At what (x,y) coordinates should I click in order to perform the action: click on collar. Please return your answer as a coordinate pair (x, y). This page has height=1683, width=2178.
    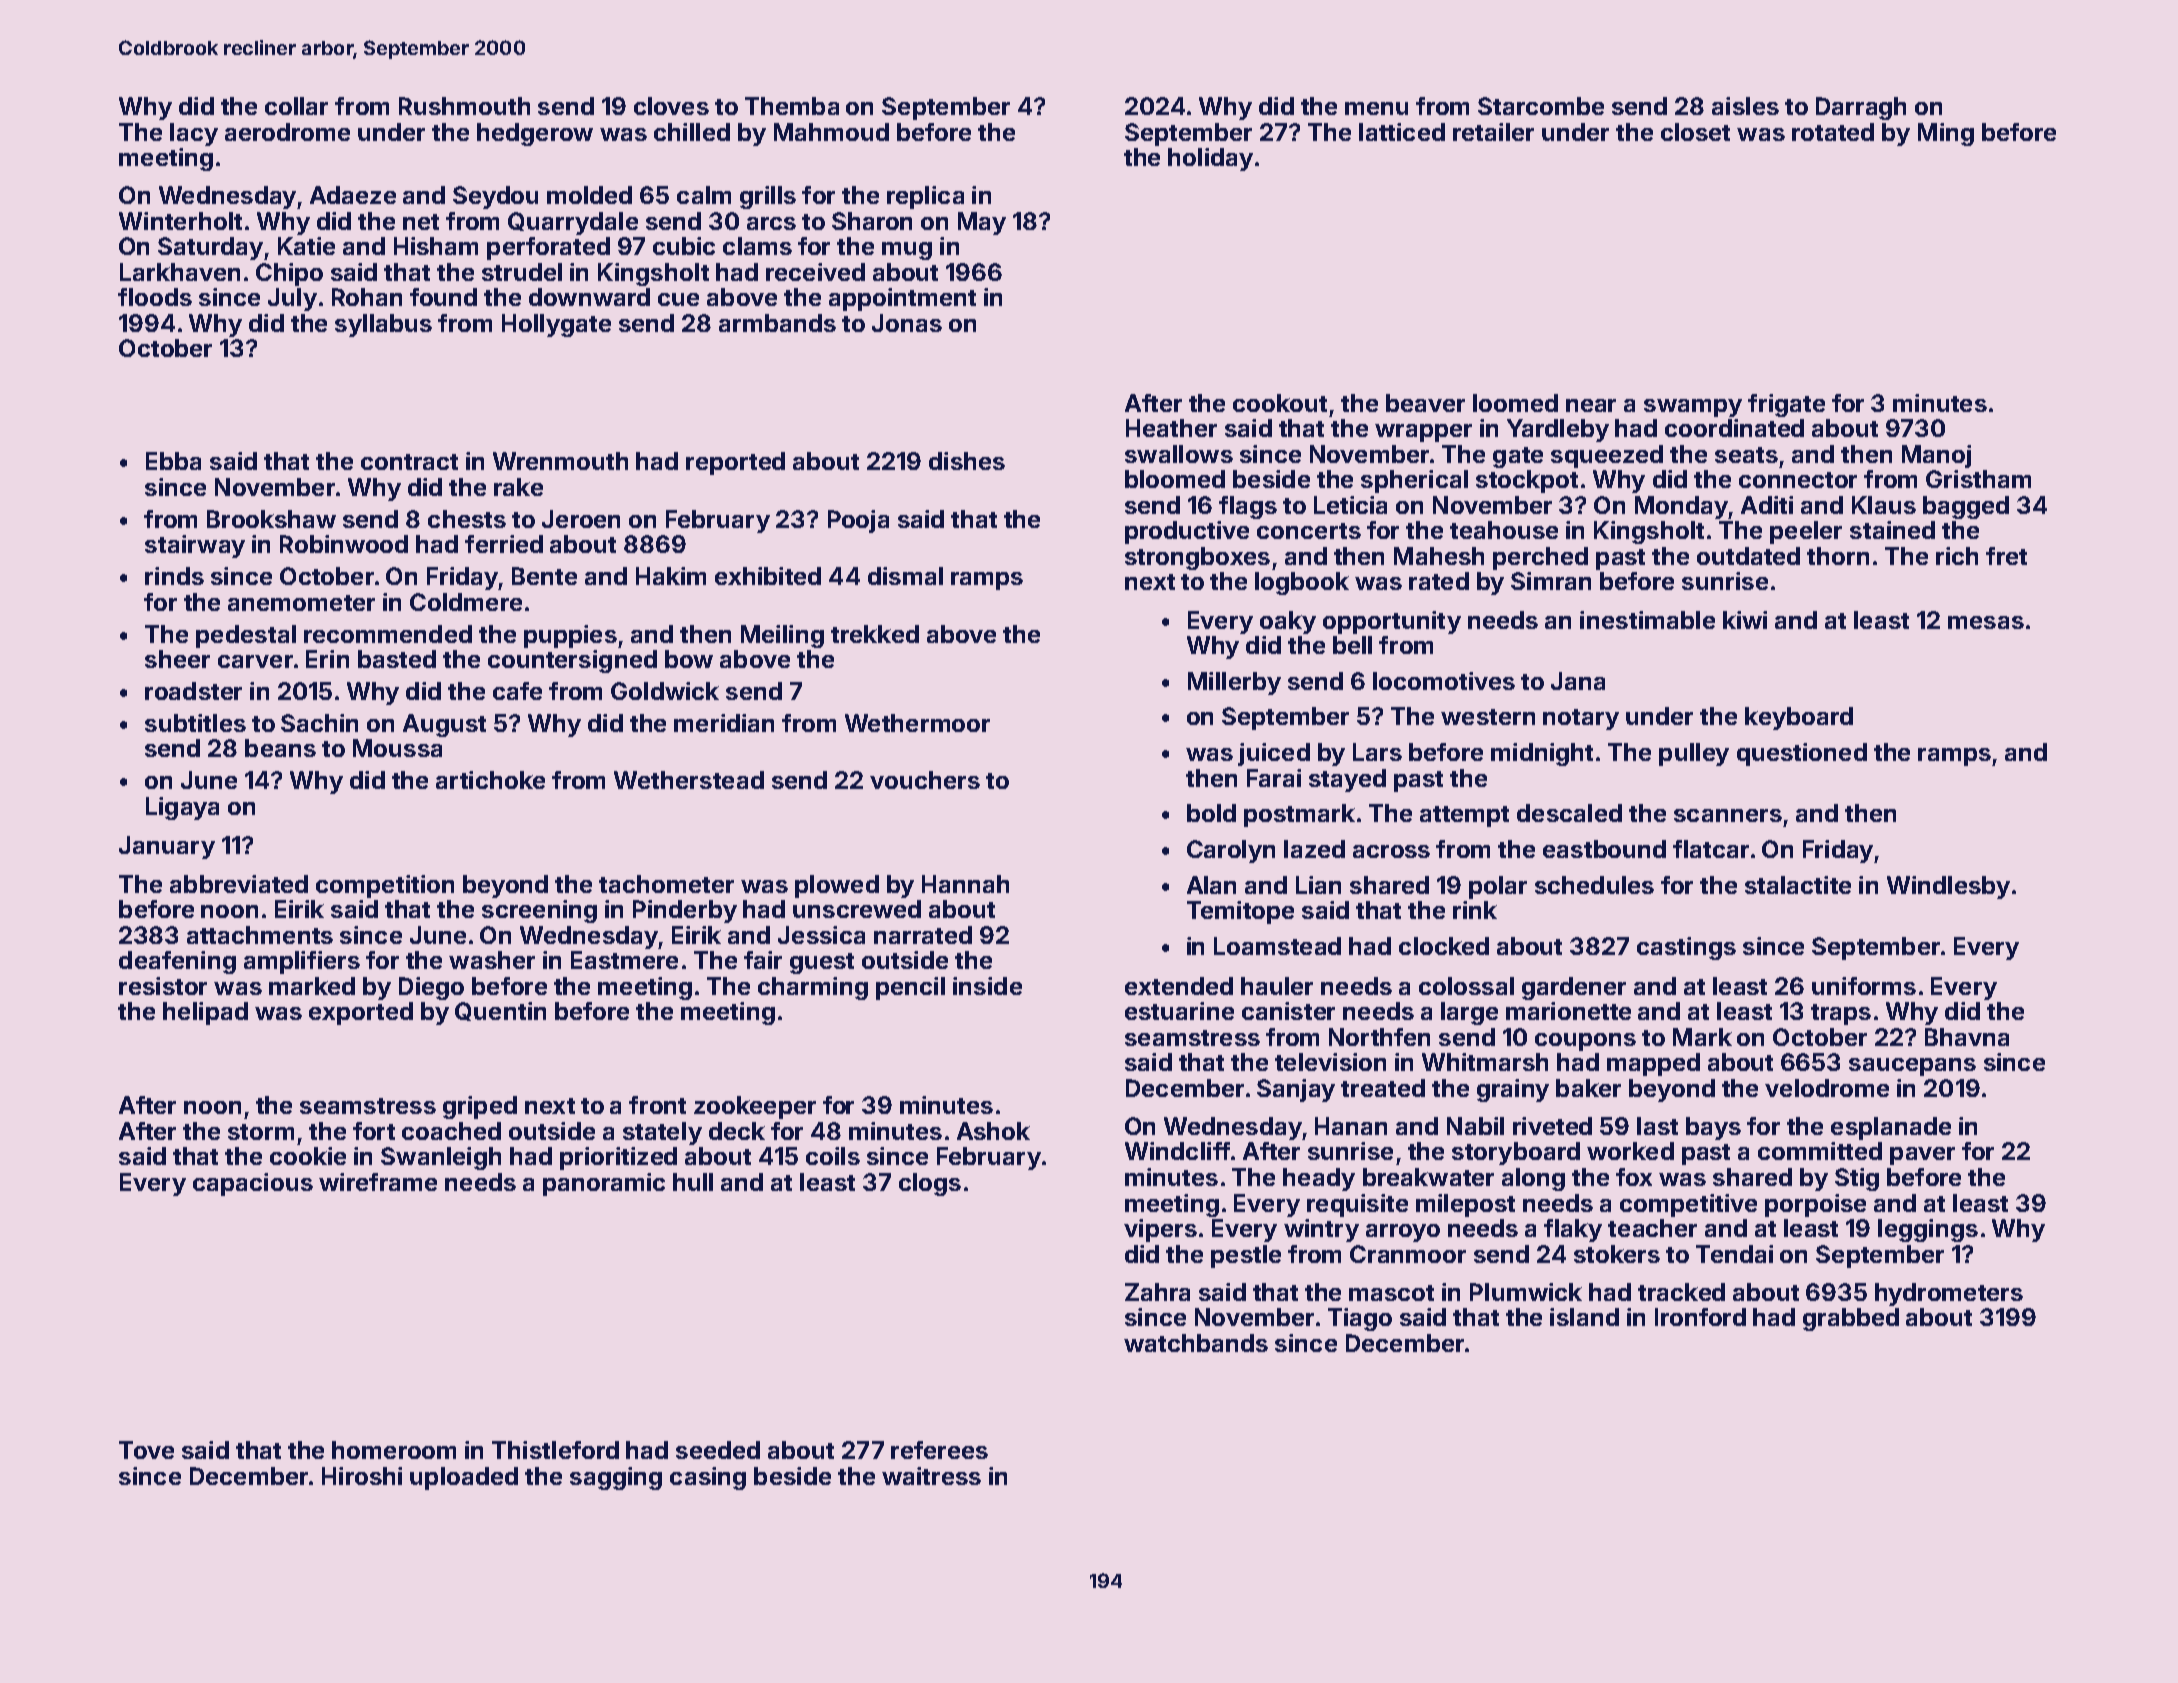
    Looking at the image, I should click on (296, 106).
